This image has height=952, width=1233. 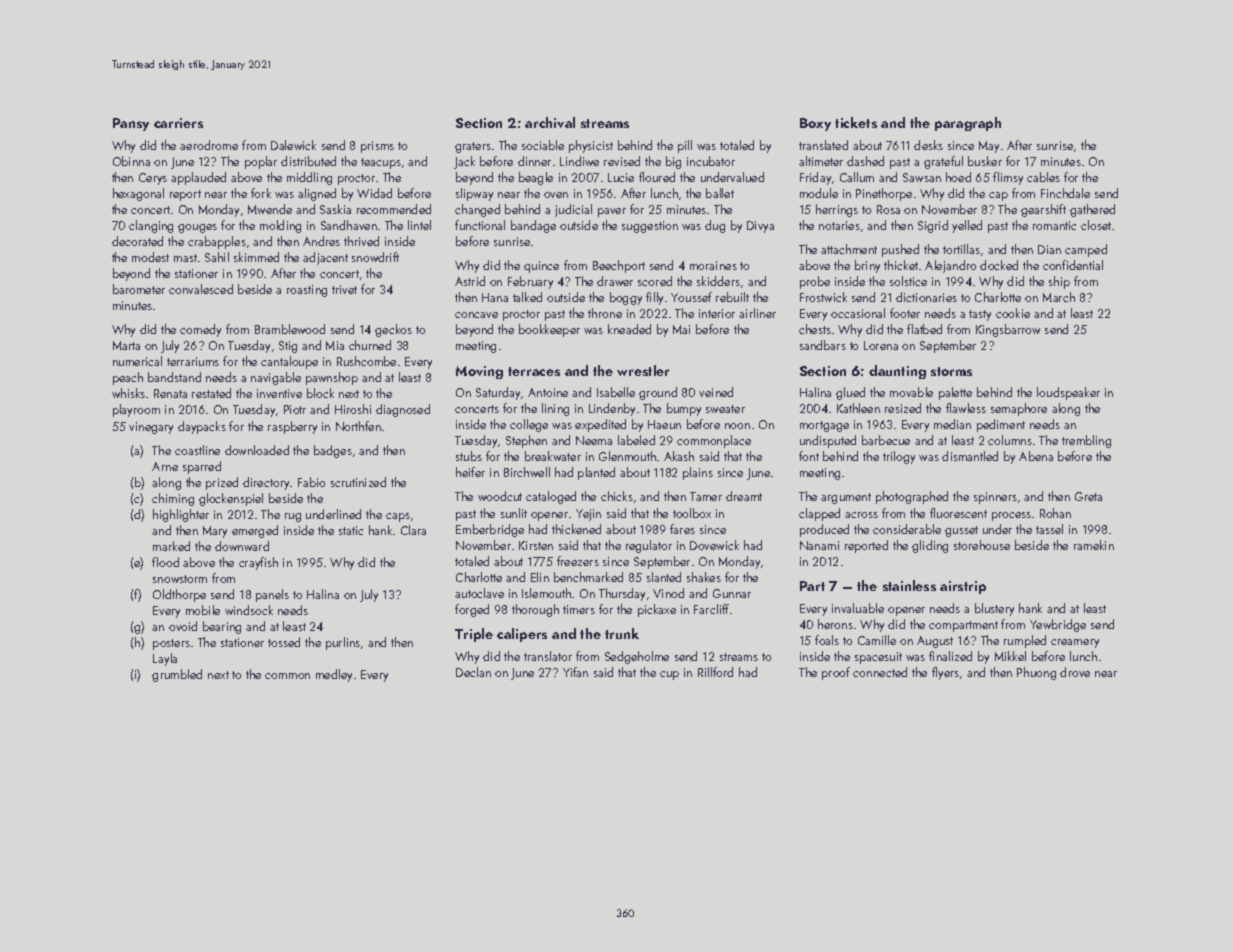 I want to click on slipway, so click(x=474, y=194).
